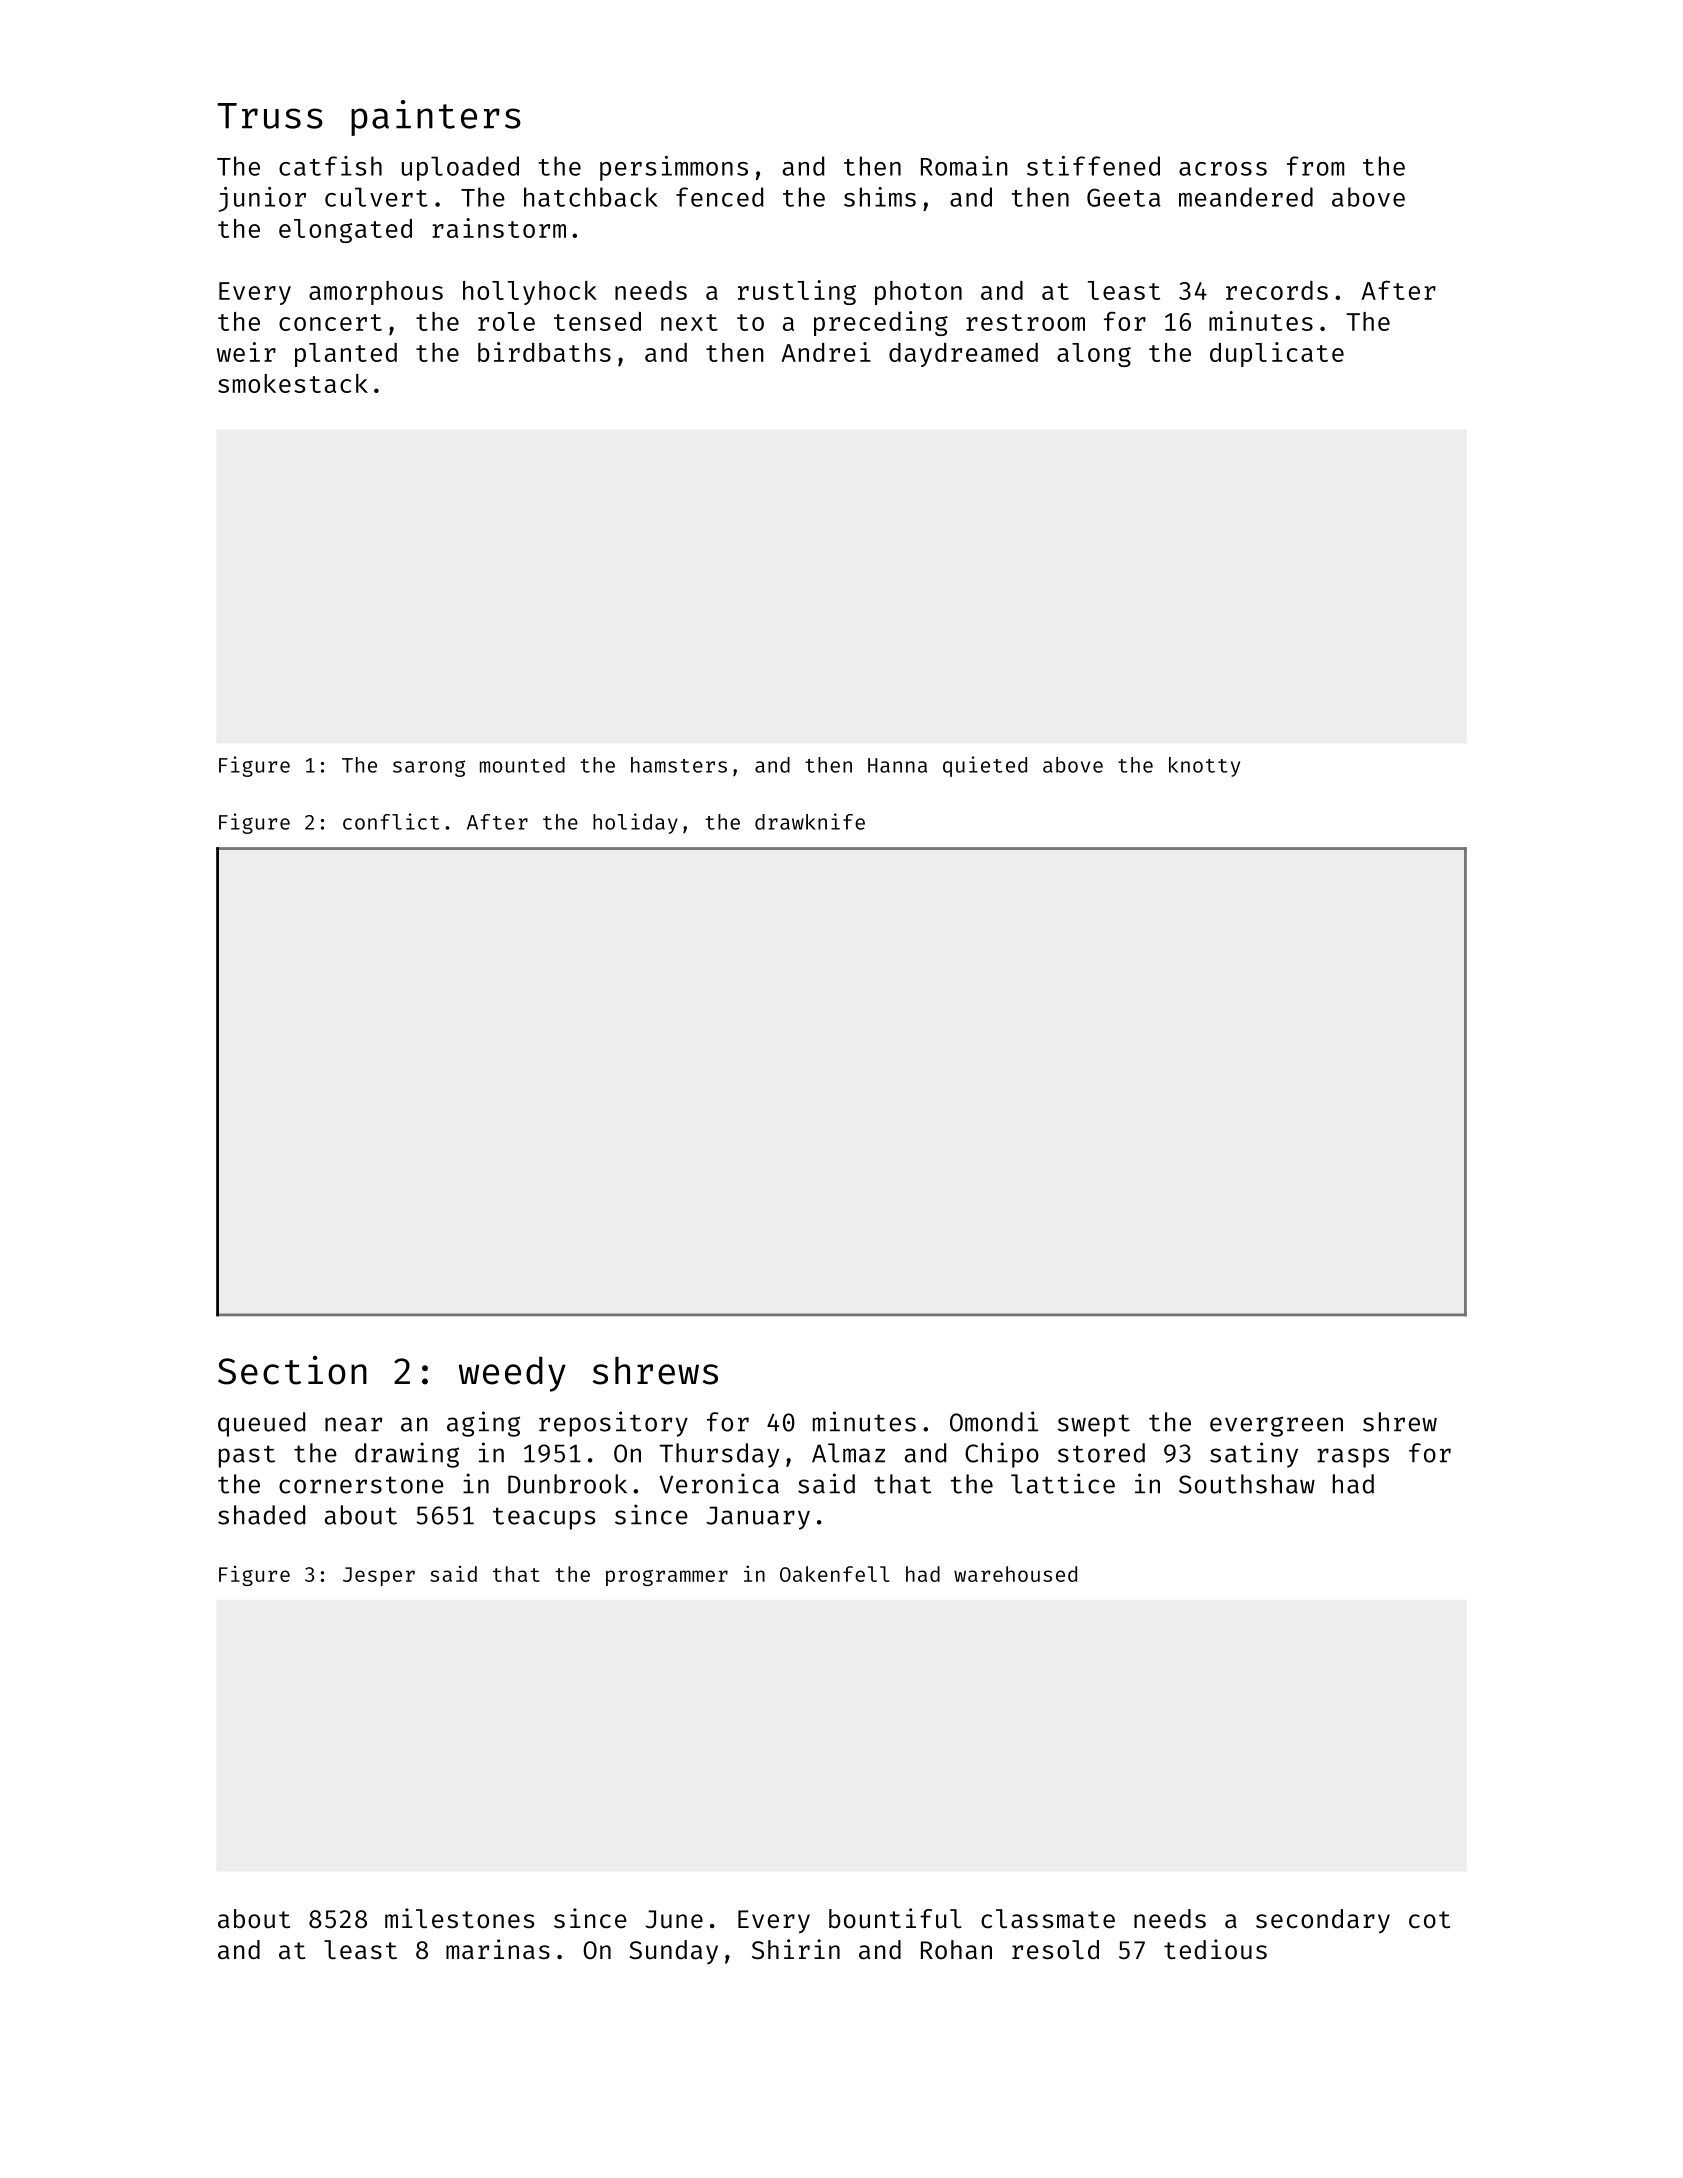 This screenshot has height=2178, width=1683. Describe the element at coordinates (1015, 1574) in the screenshot. I see `warehoused` at that location.
